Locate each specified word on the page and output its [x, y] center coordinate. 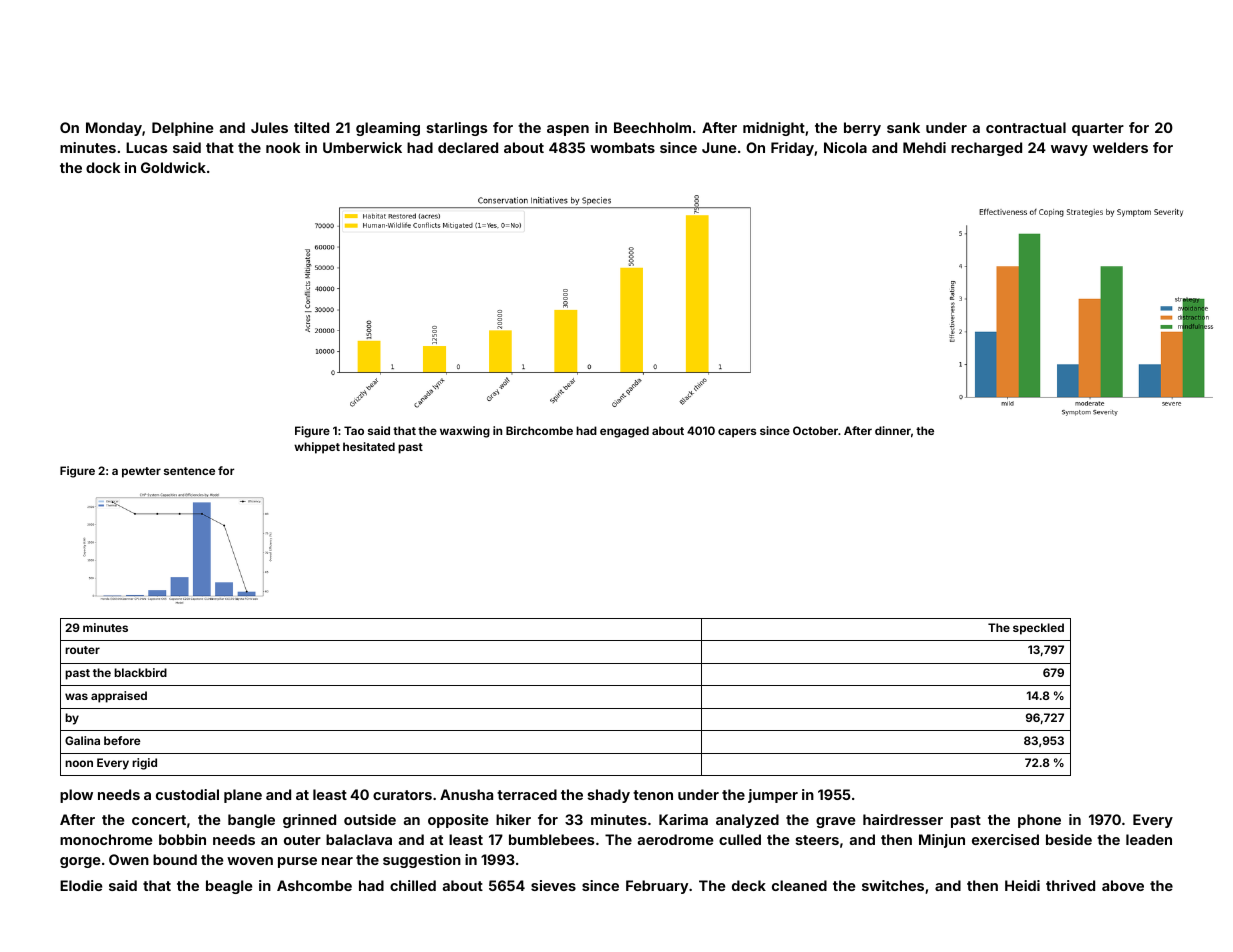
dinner [893, 430]
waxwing [465, 432]
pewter [141, 472]
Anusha [466, 794]
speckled [1038, 629]
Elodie [81, 885]
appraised [119, 697]
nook [283, 147]
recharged [986, 149]
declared [468, 147]
